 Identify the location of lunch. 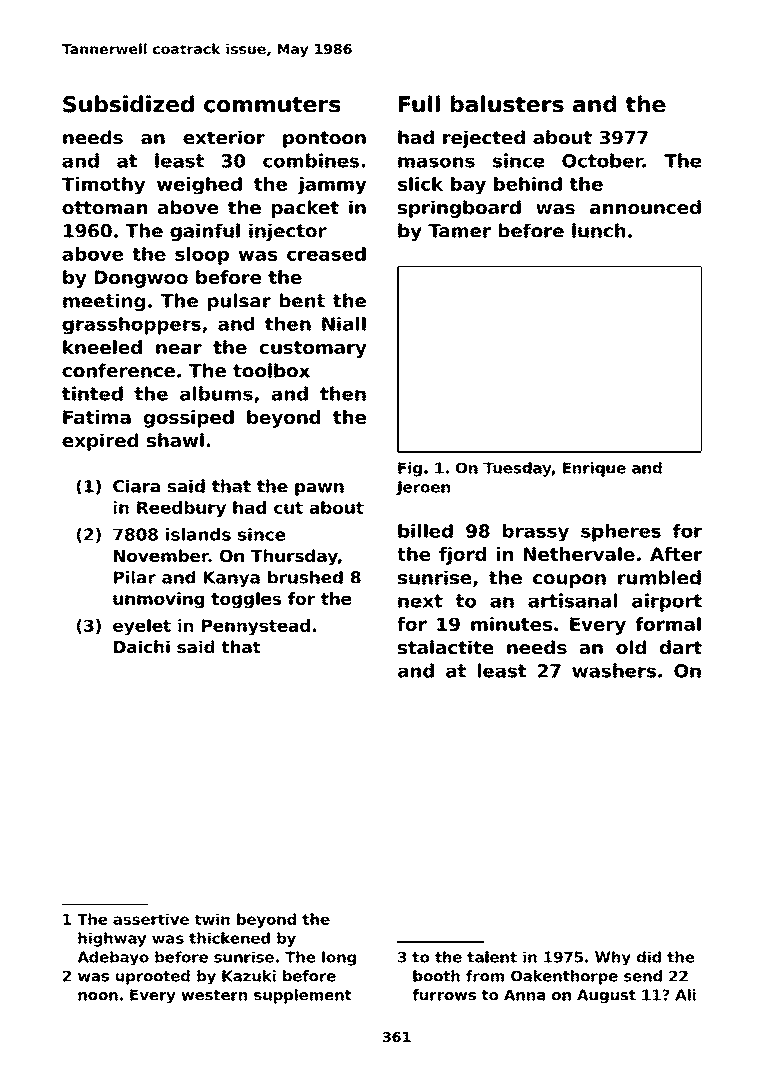
(598, 230).
